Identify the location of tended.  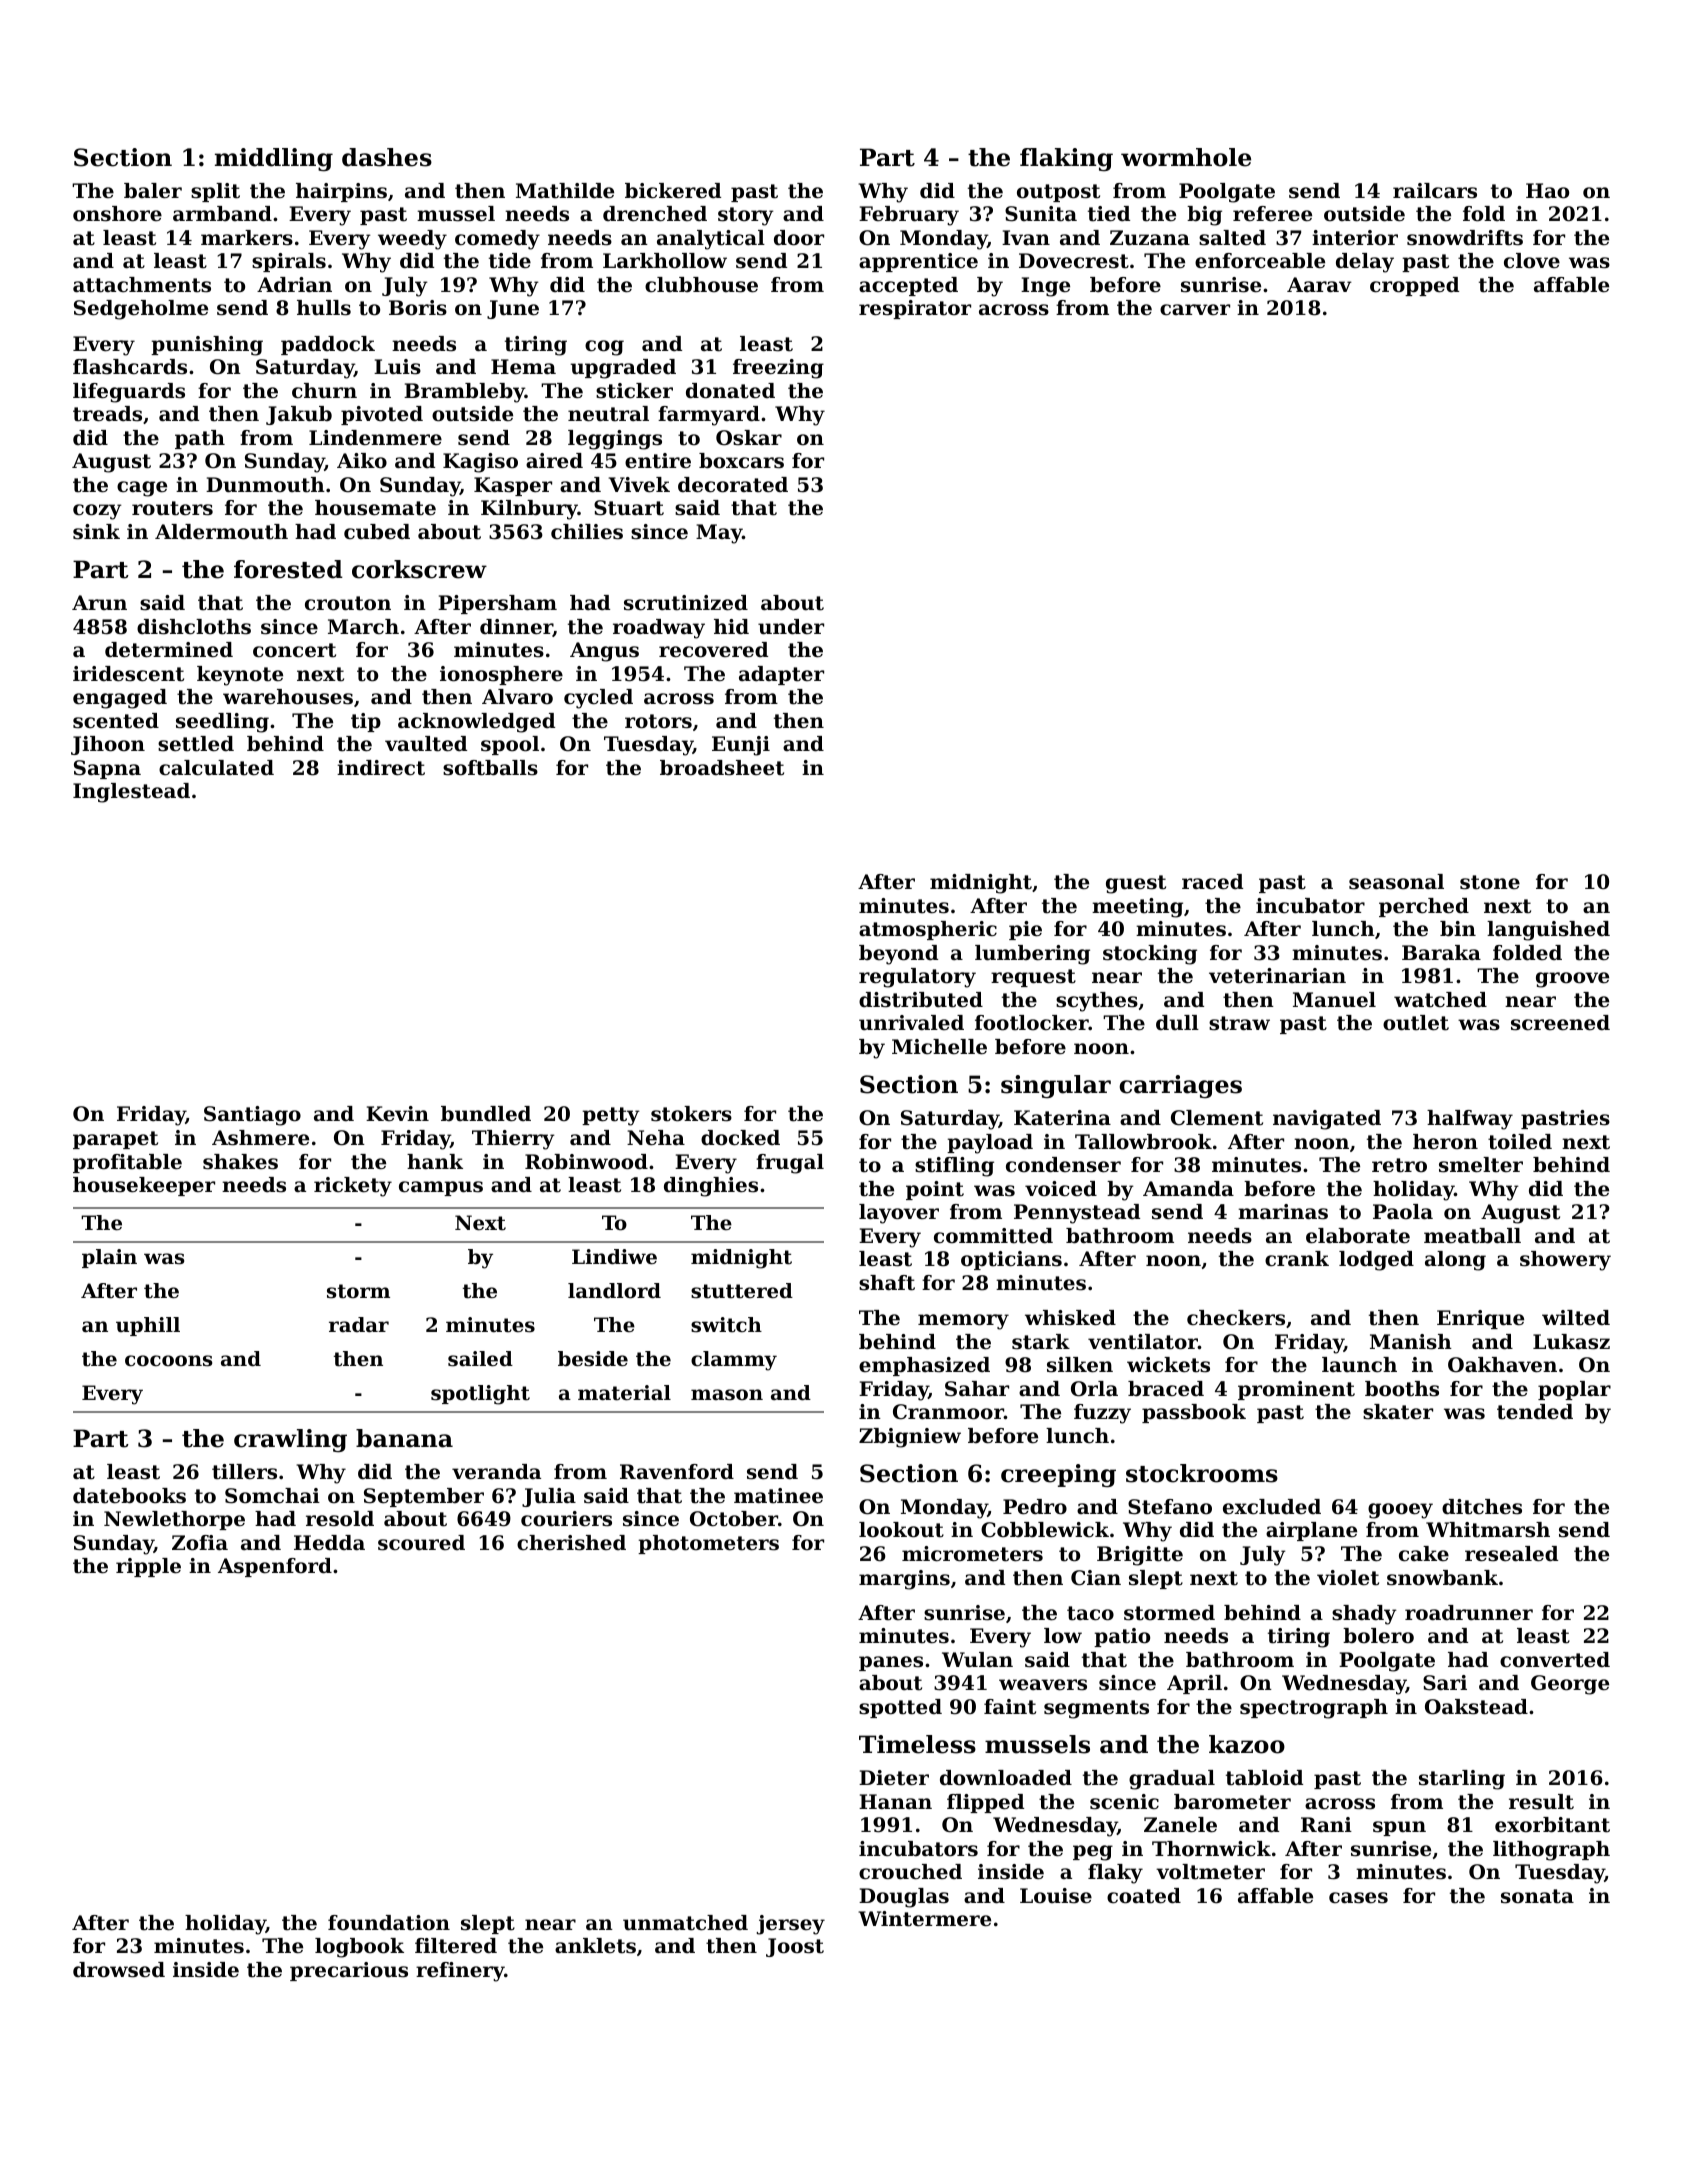
(1535, 1412).
